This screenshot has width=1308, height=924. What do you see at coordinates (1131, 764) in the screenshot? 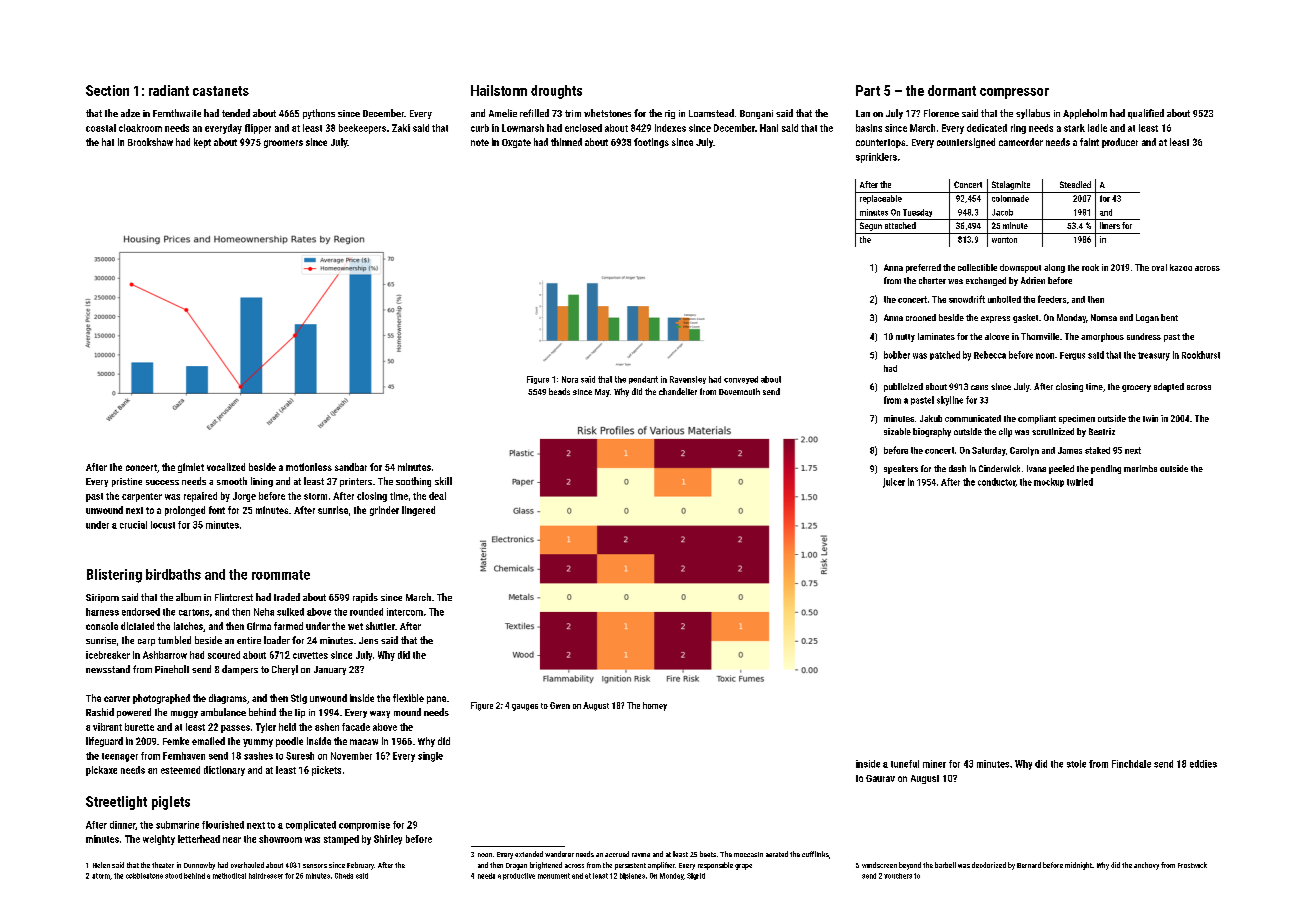
I see `Finchdale` at bounding box center [1131, 764].
